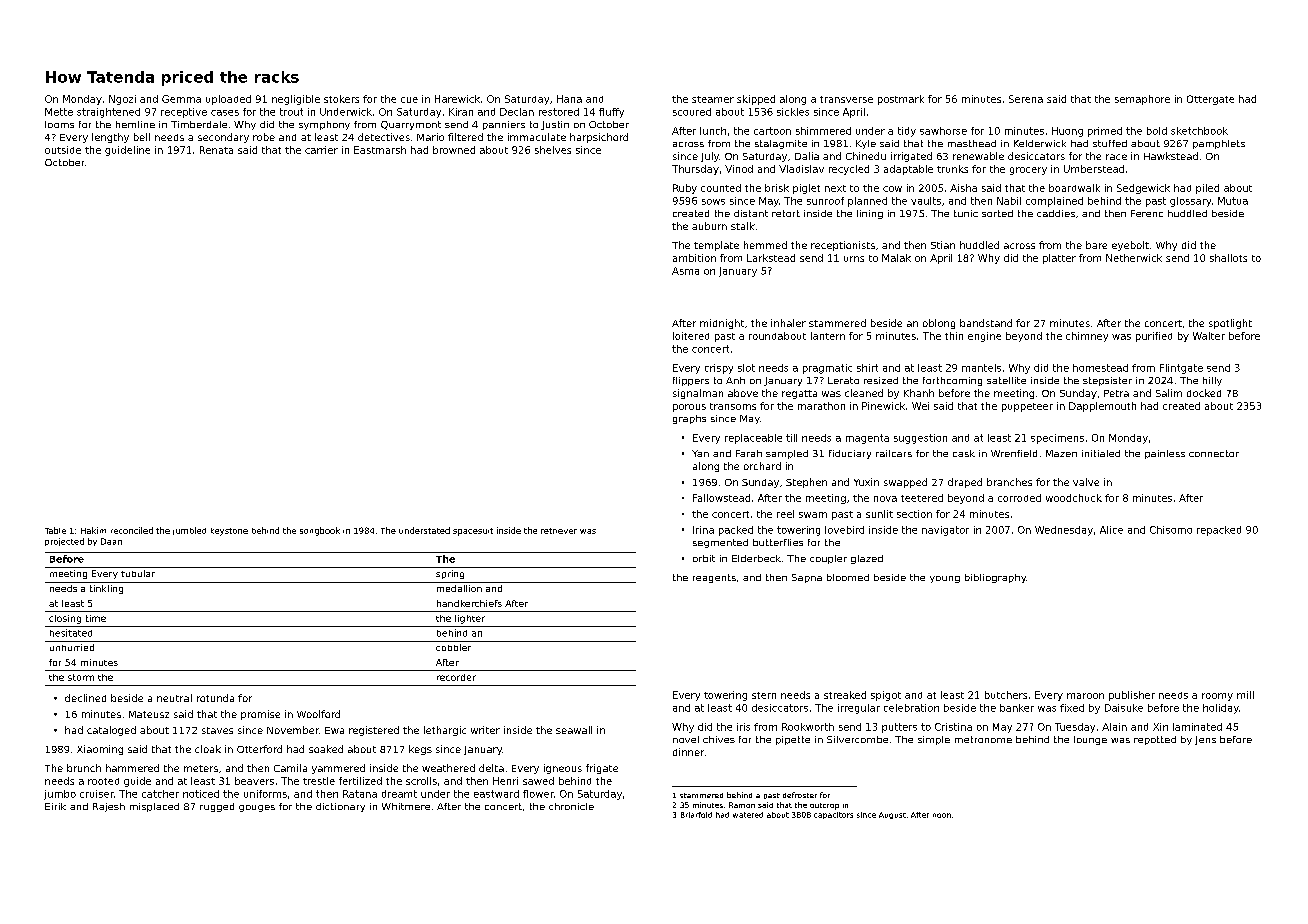 The height and width of the screenshot is (924, 1308). Describe the element at coordinates (55, 806) in the screenshot. I see `Eirik` at that location.
